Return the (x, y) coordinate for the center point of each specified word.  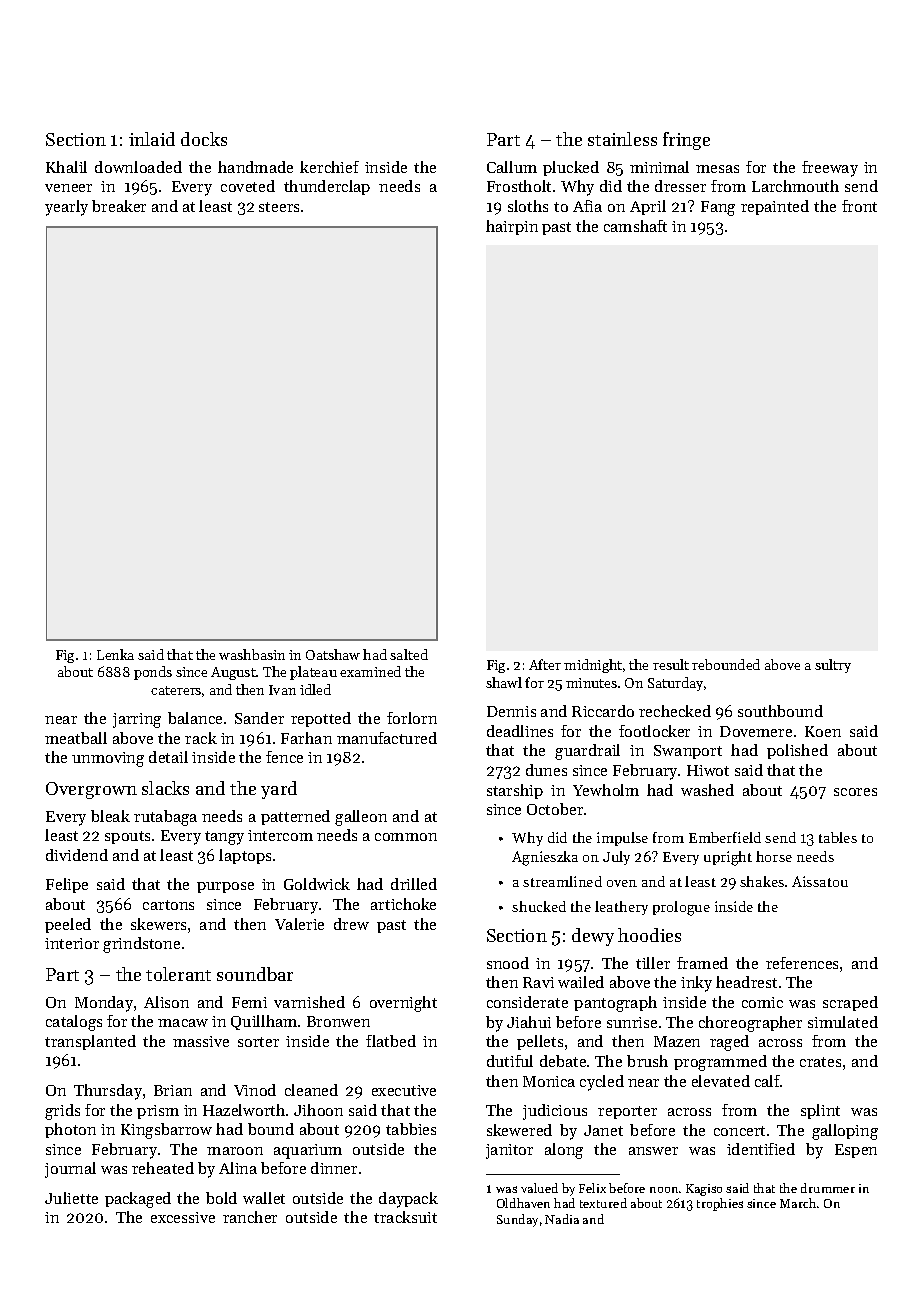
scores (855, 792)
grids (62, 1112)
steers (279, 207)
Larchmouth (795, 186)
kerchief (329, 167)
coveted (248, 186)
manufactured (387, 738)
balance (195, 718)
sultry (833, 666)
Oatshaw (333, 654)
